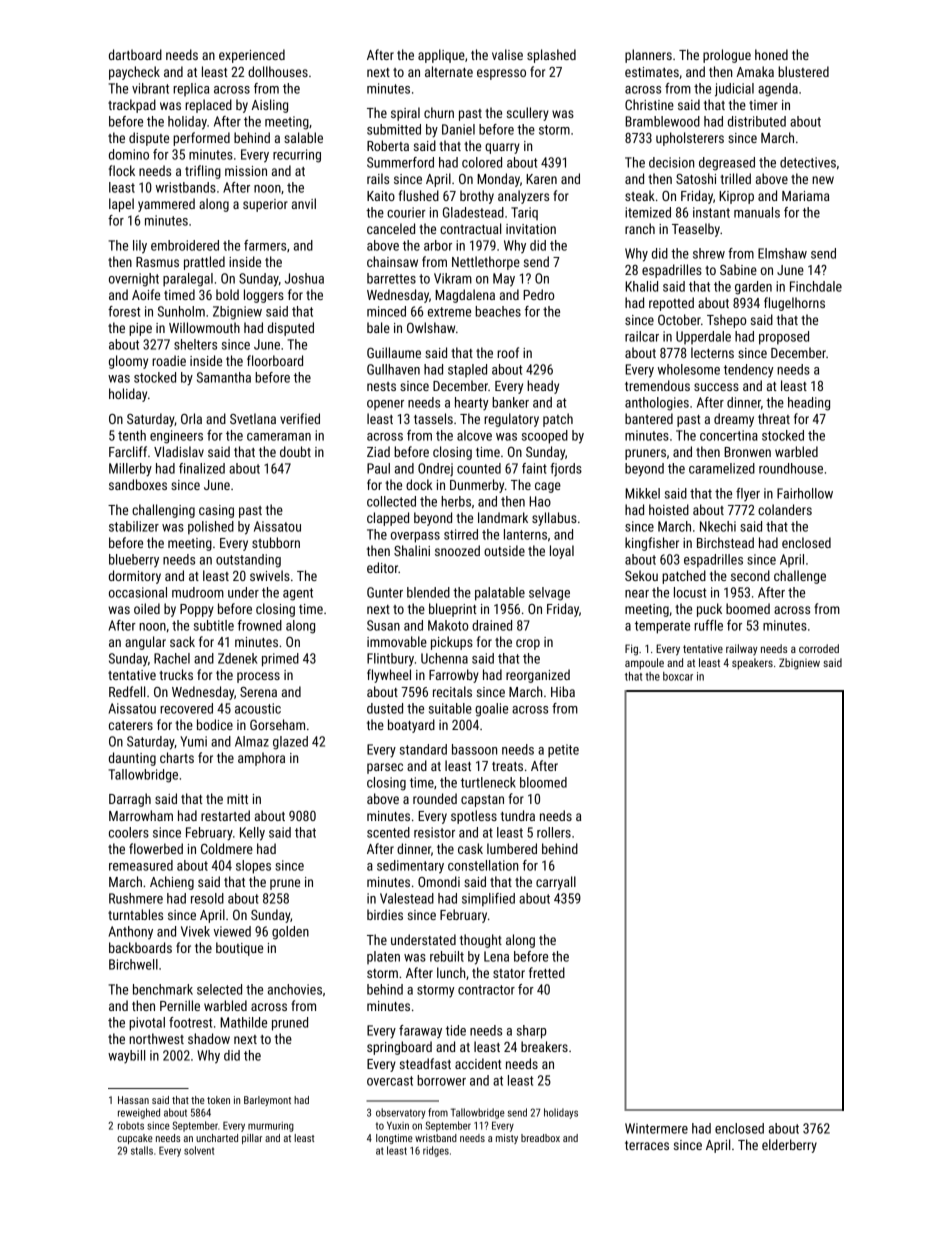 This screenshot has height=1233, width=952. What do you see at coordinates (128, 451) in the screenshot?
I see `Farcliff` at bounding box center [128, 451].
